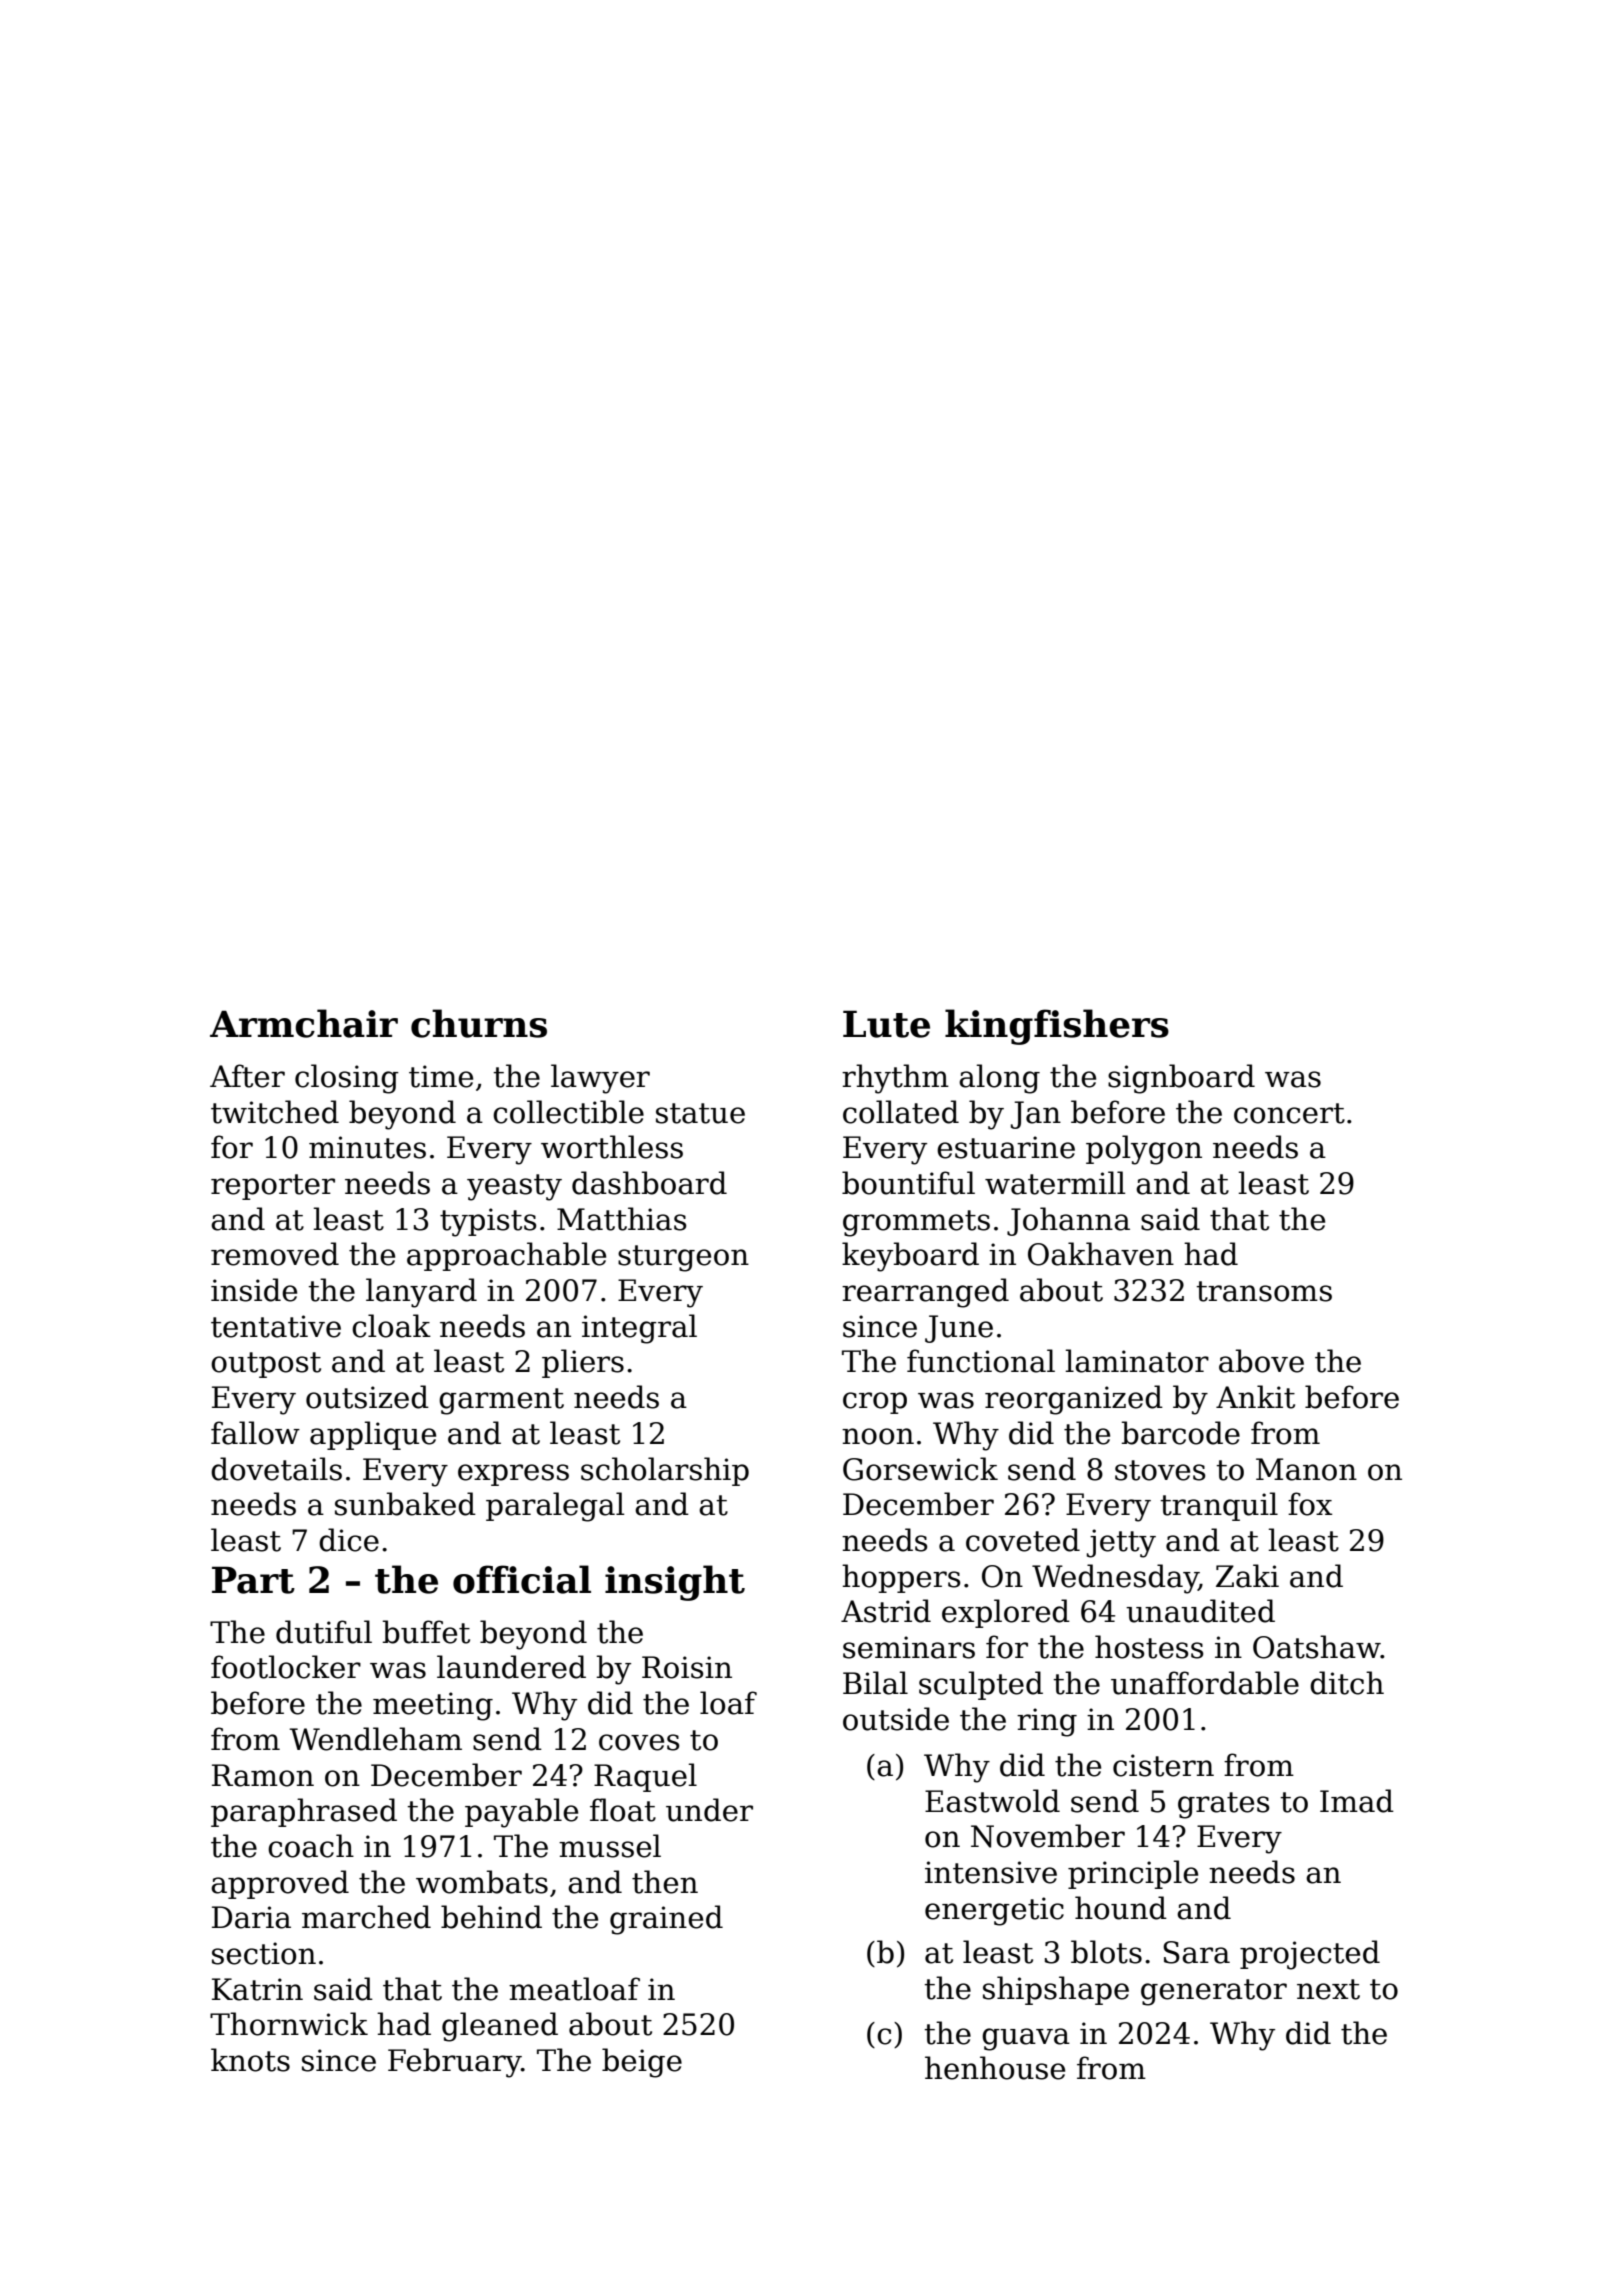 The height and width of the screenshot is (2292, 1620). What do you see at coordinates (367, 1397) in the screenshot?
I see `outsized` at bounding box center [367, 1397].
